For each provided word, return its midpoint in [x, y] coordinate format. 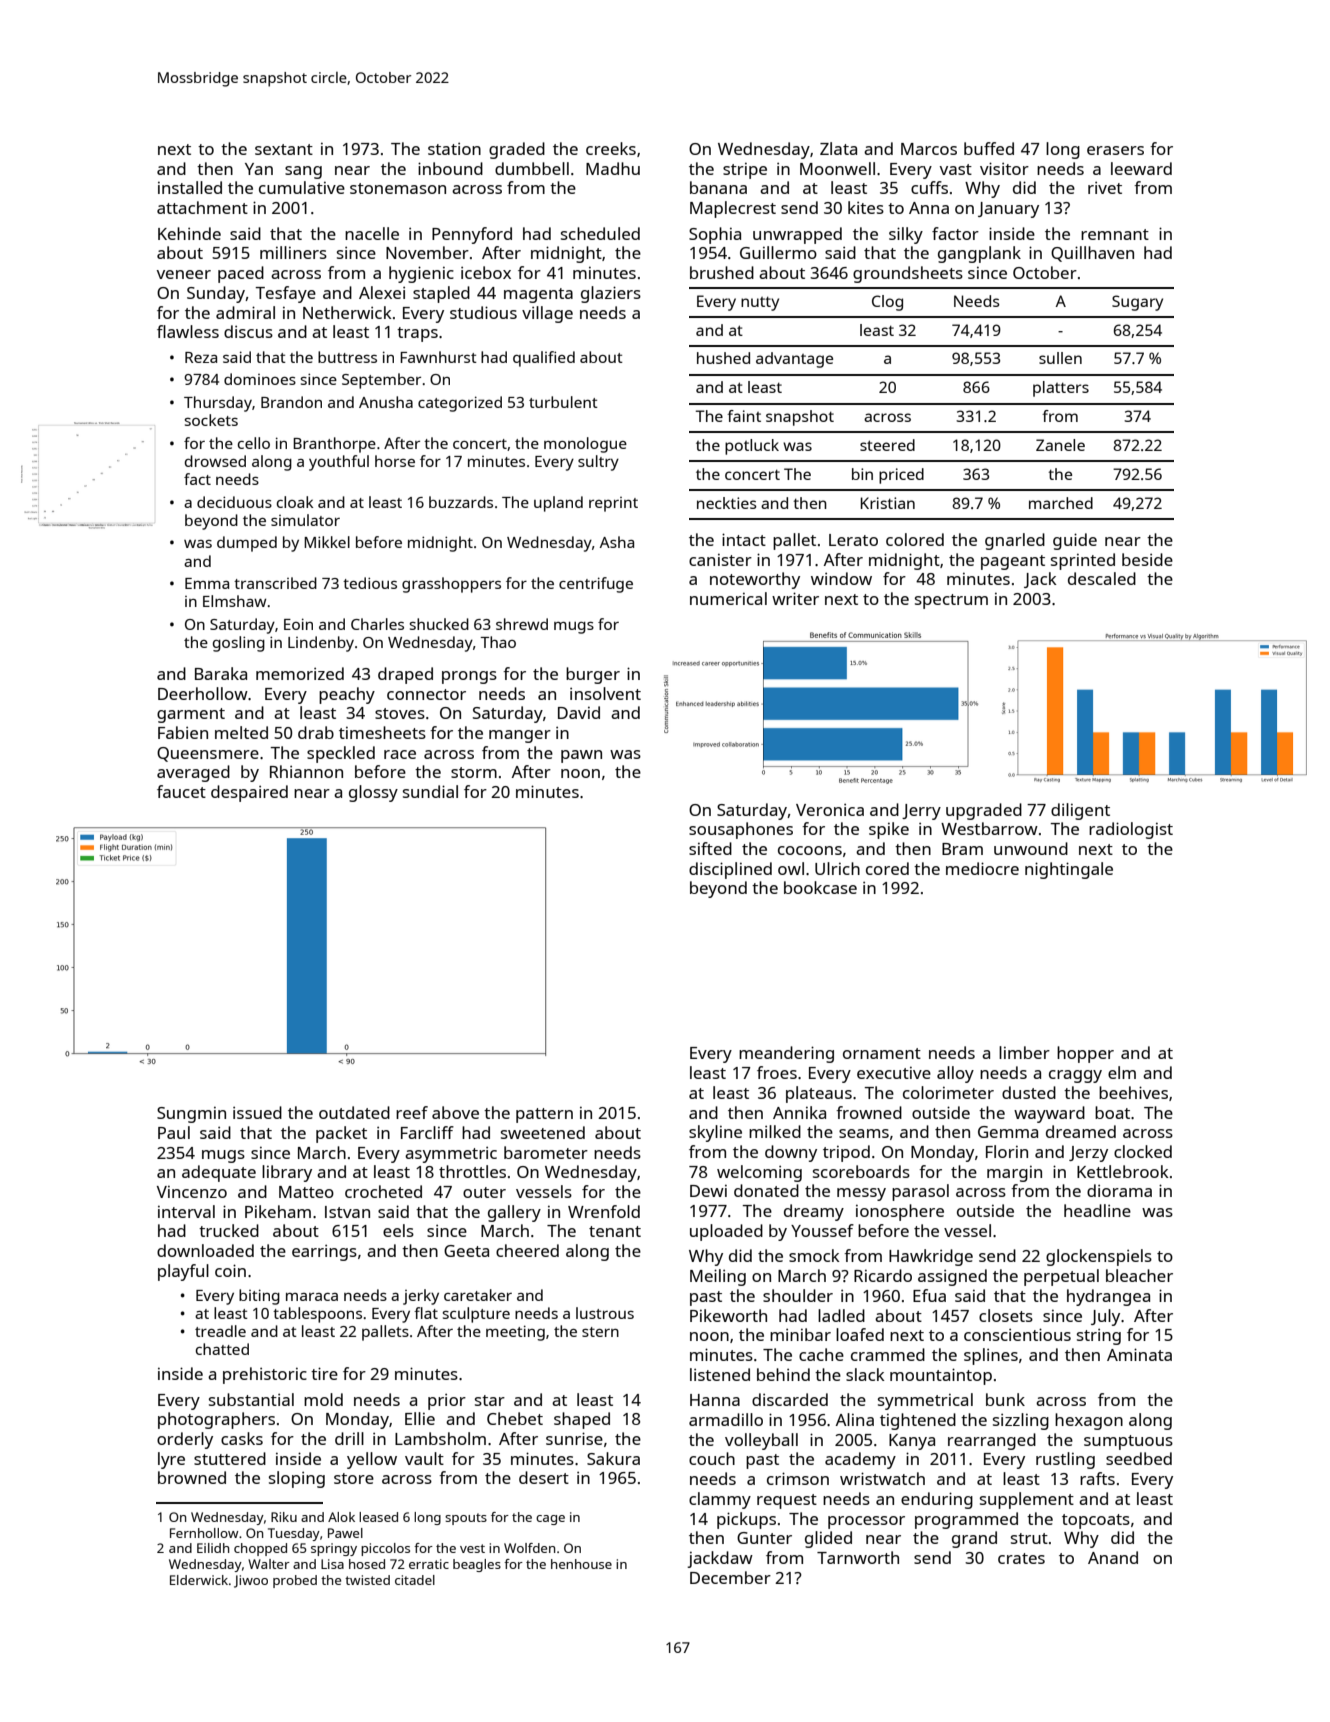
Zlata [838, 148]
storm [474, 772]
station [454, 148]
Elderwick [199, 1580]
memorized [300, 673]
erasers [1115, 150]
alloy [955, 1074]
